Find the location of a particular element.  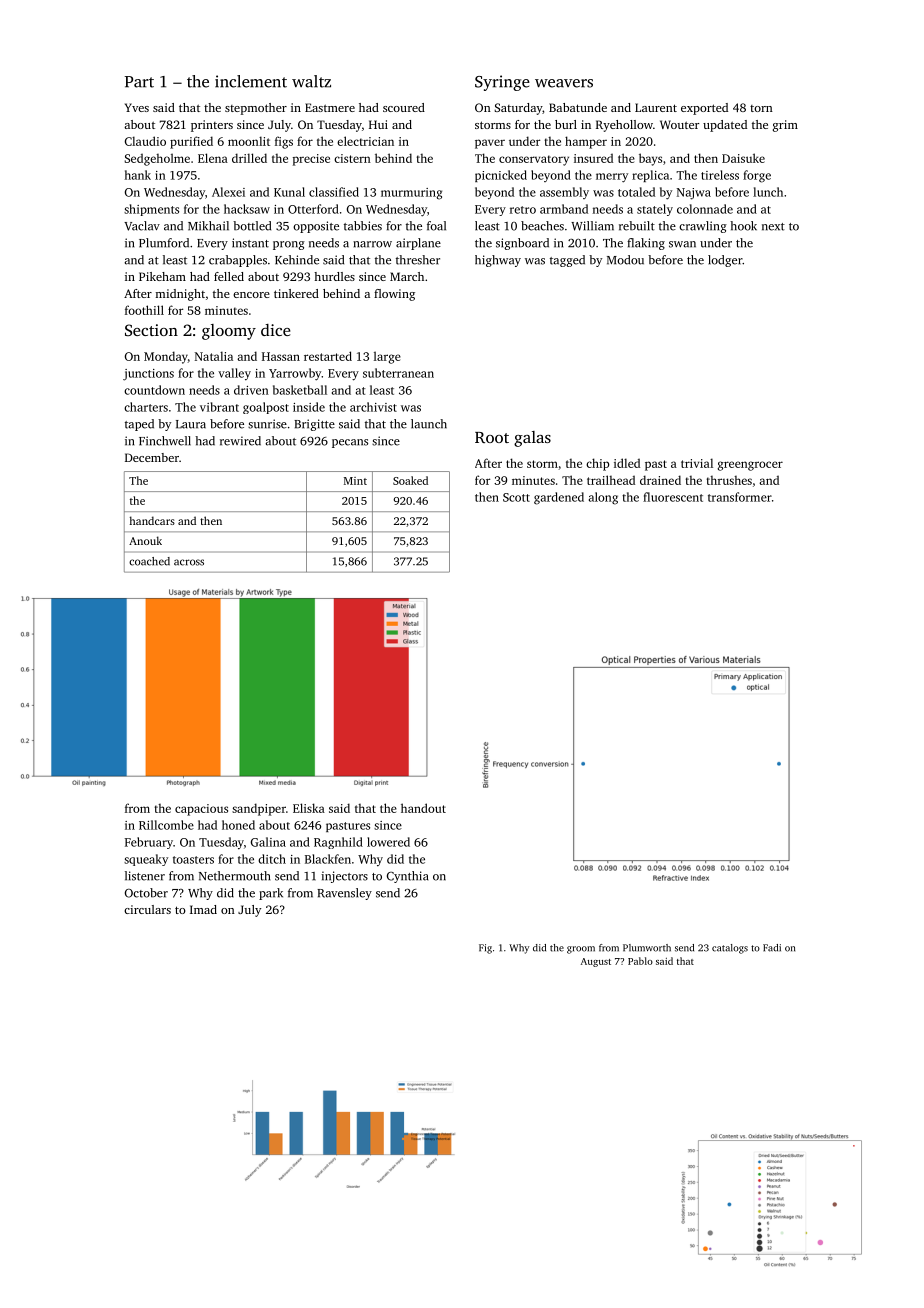

Imad is located at coordinates (203, 909).
